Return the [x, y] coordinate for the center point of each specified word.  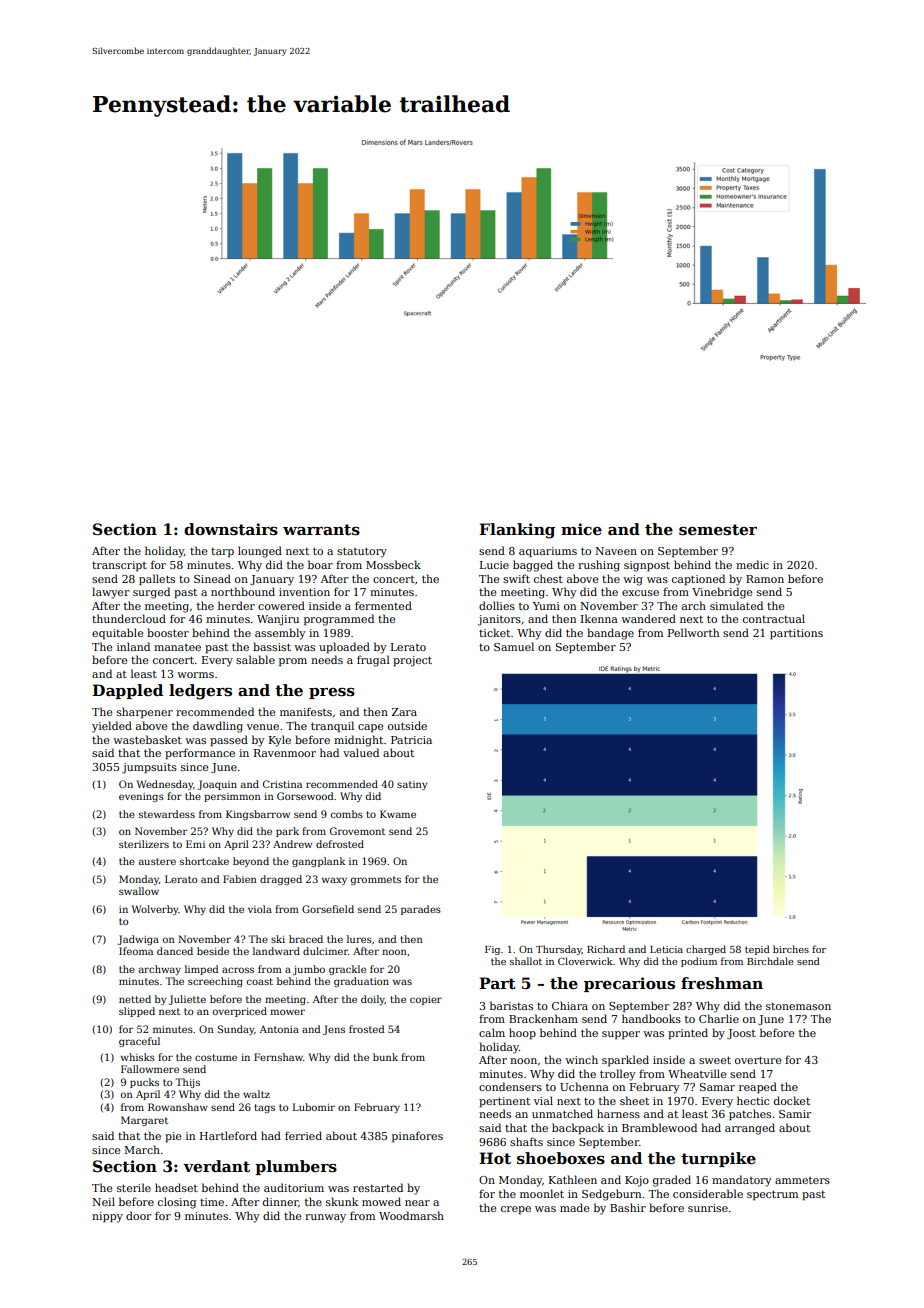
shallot [526, 961]
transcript [119, 566]
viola [260, 909]
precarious [629, 984]
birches [791, 949]
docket [792, 1100]
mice [581, 529]
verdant [216, 1166]
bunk [385, 1057]
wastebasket [147, 739]
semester [718, 530]
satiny [412, 785]
